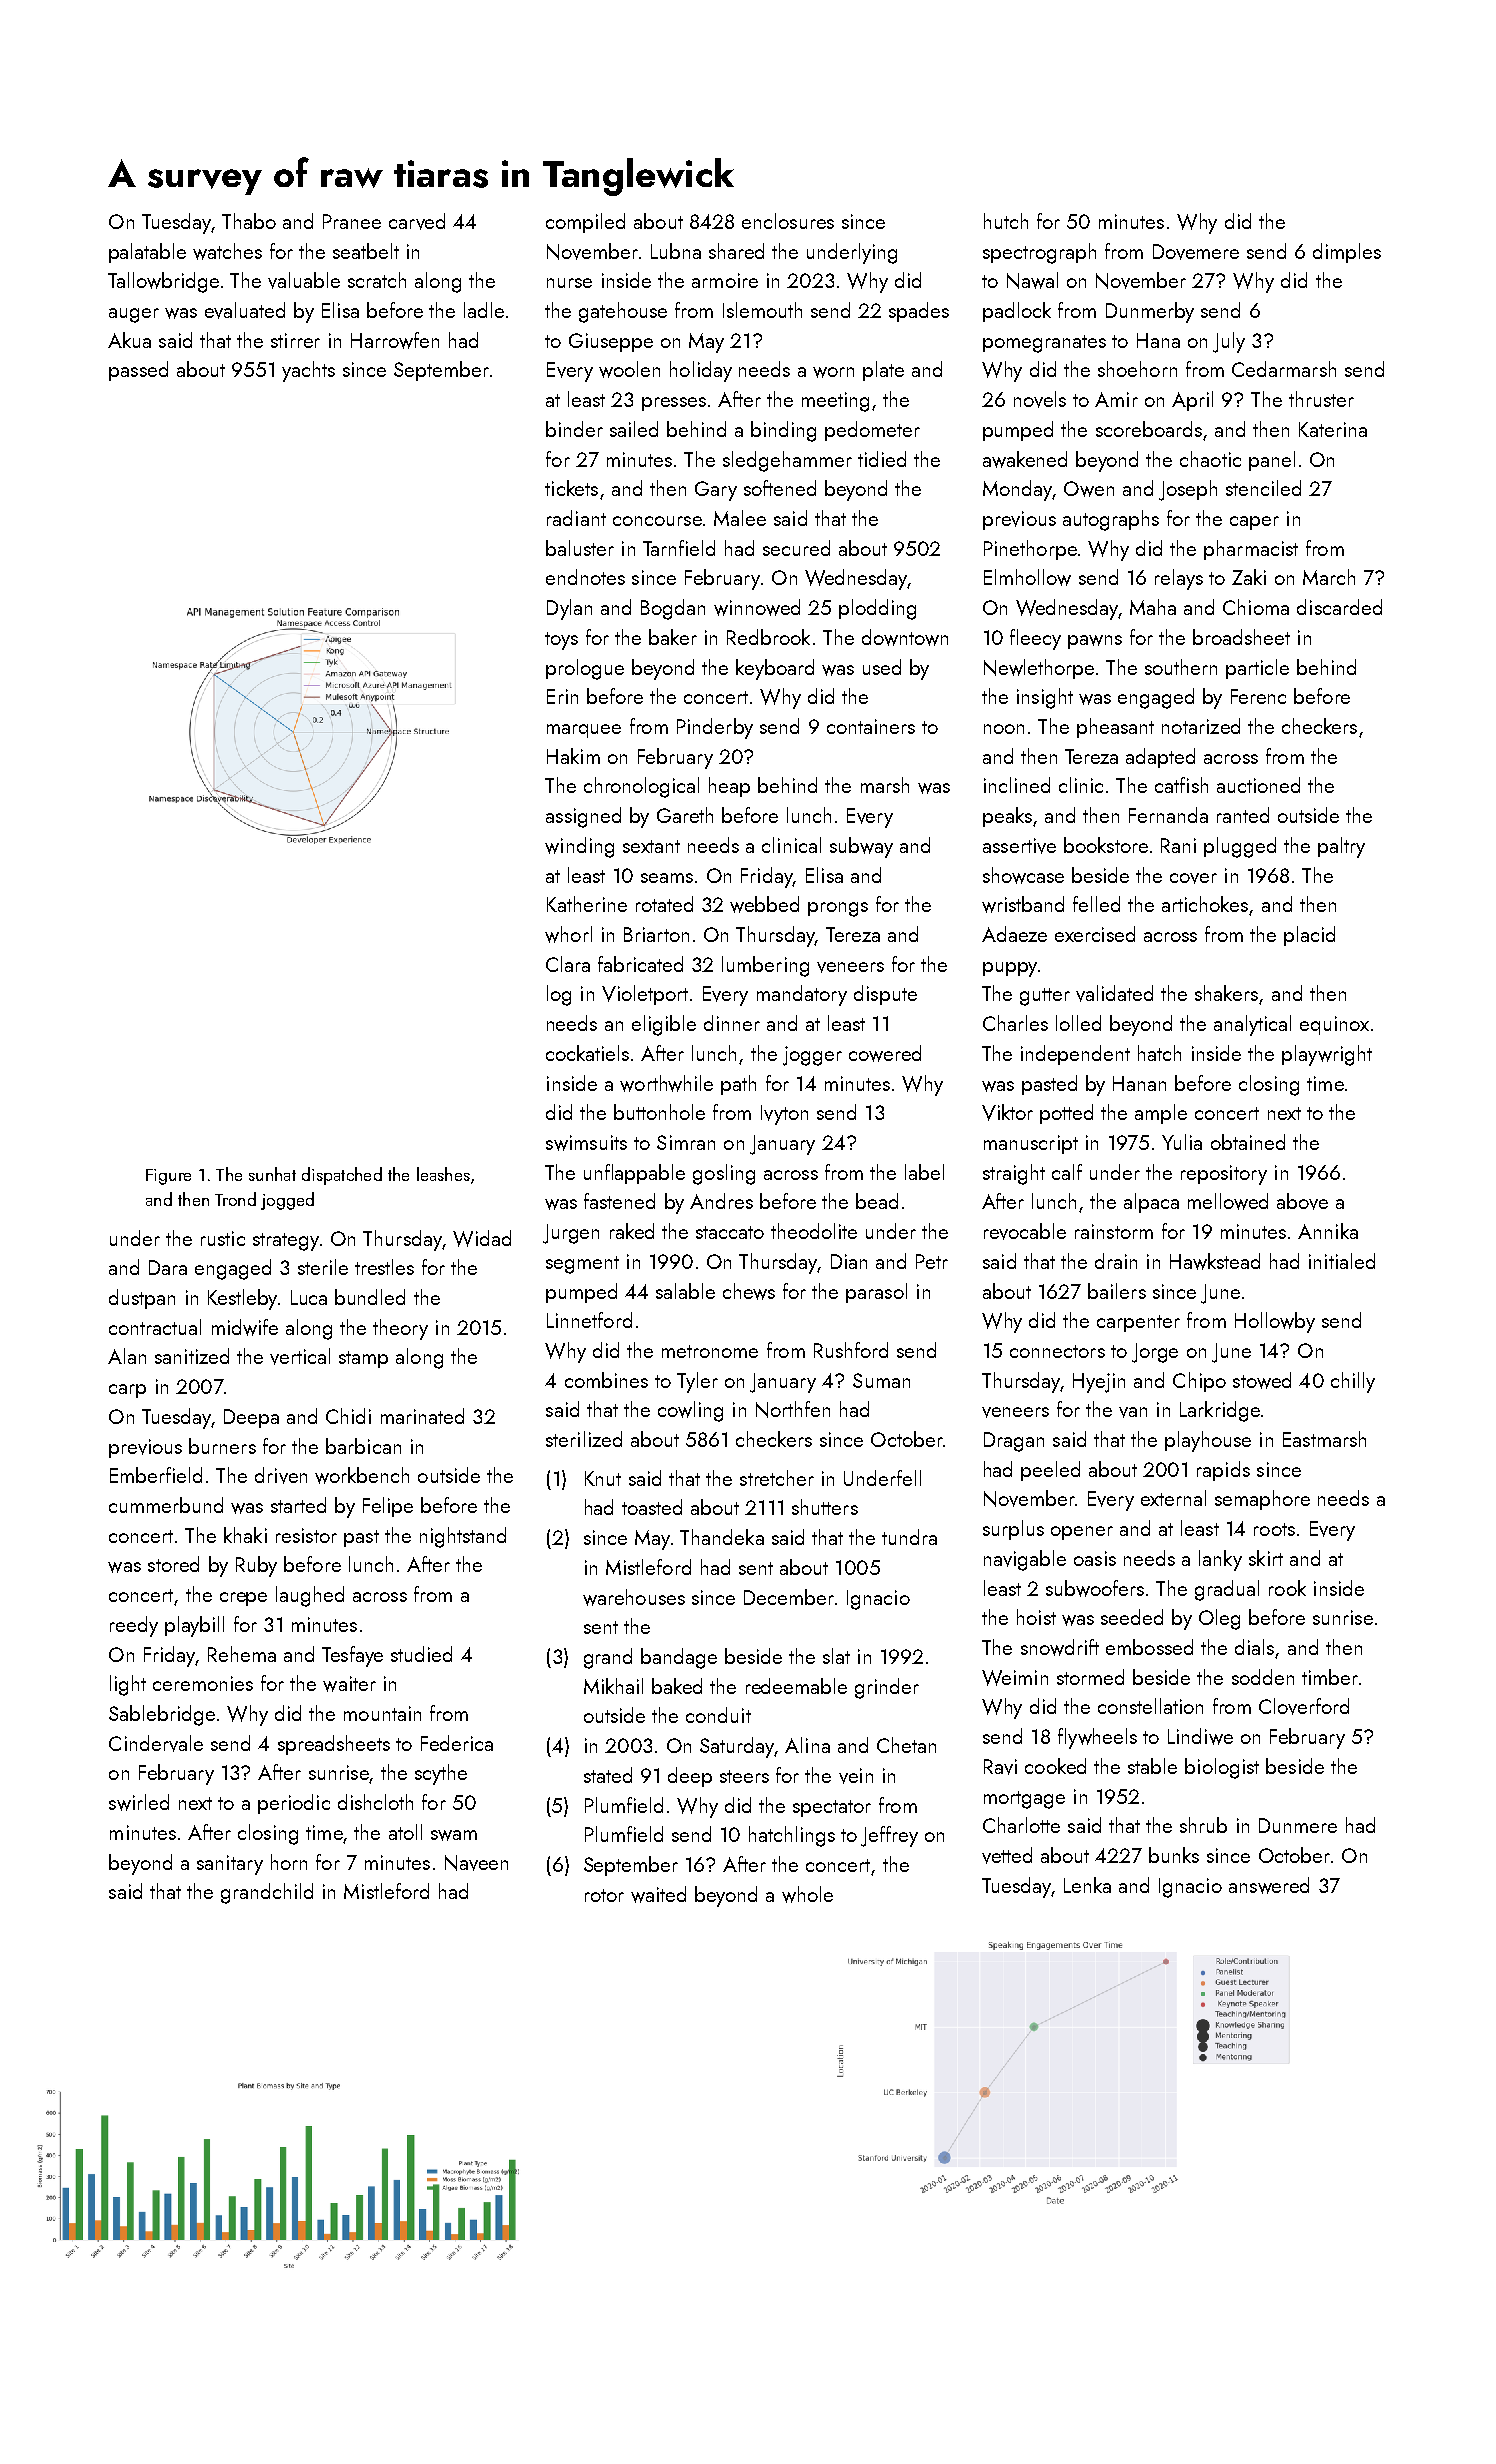 The height and width of the image is (2464, 1496). Describe the element at coordinates (1196, 252) in the image. I see `Dovemere` at that location.
